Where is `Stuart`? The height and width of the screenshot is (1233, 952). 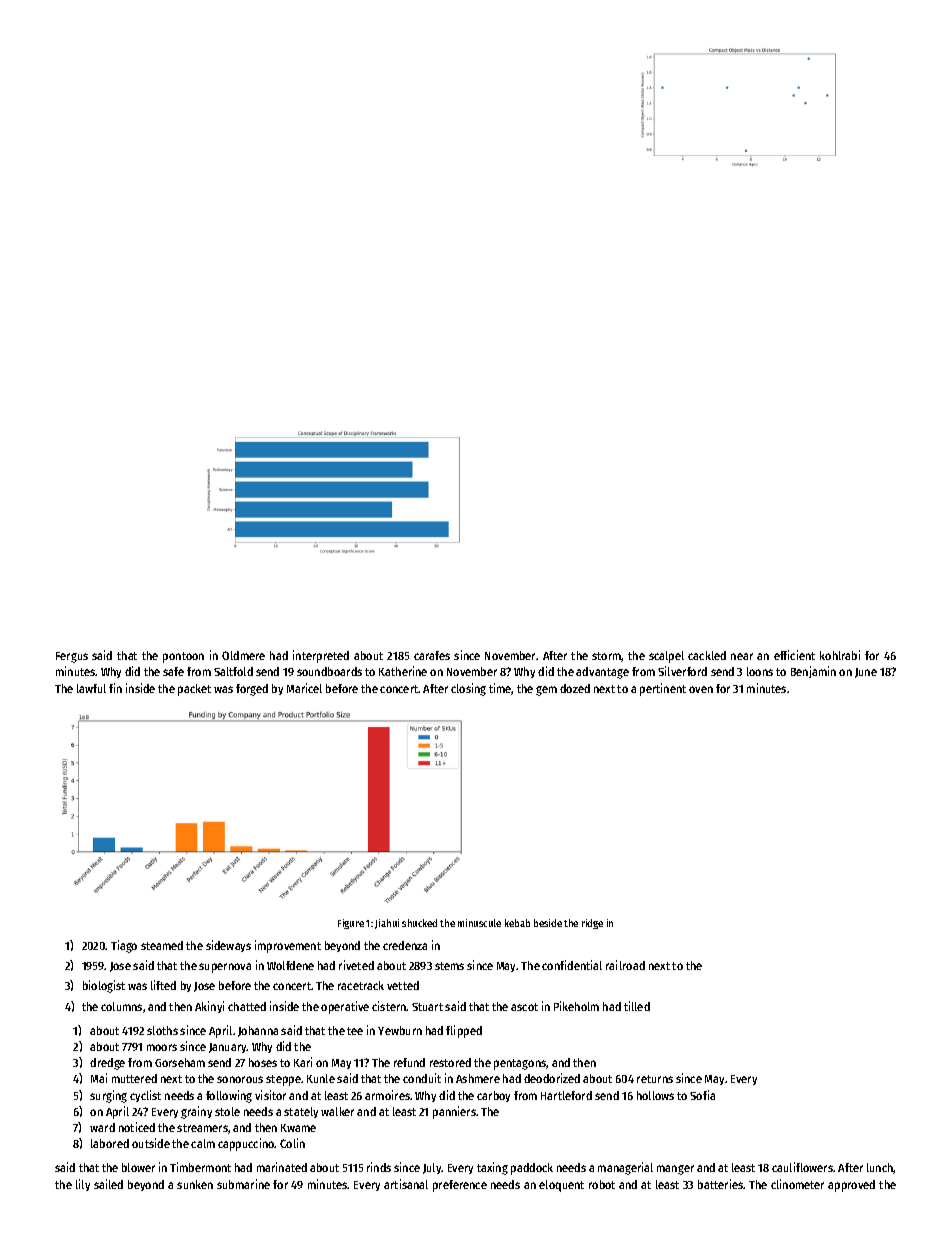 Stuart is located at coordinates (427, 1007).
